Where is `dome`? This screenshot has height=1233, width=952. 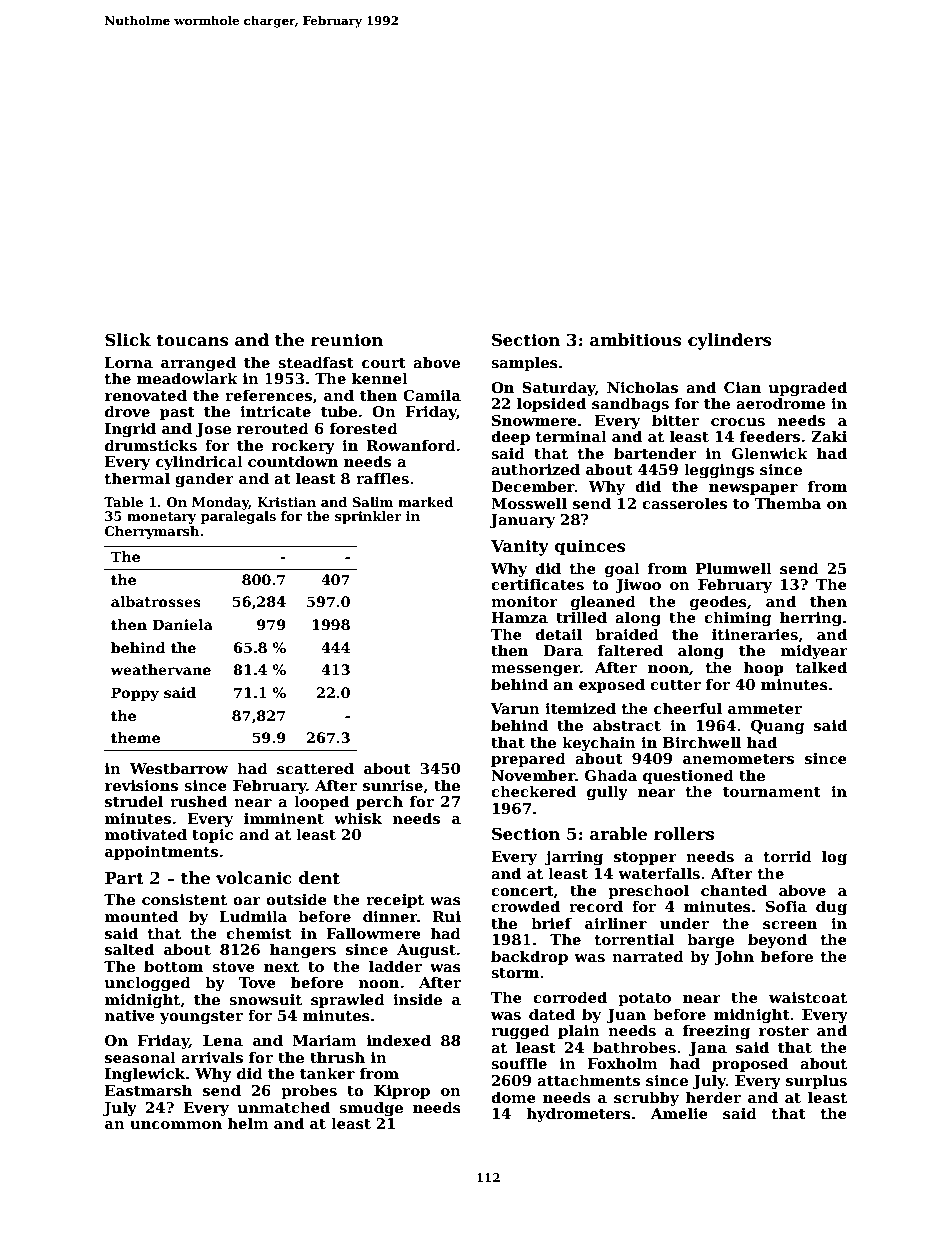
dome is located at coordinates (513, 1097).
